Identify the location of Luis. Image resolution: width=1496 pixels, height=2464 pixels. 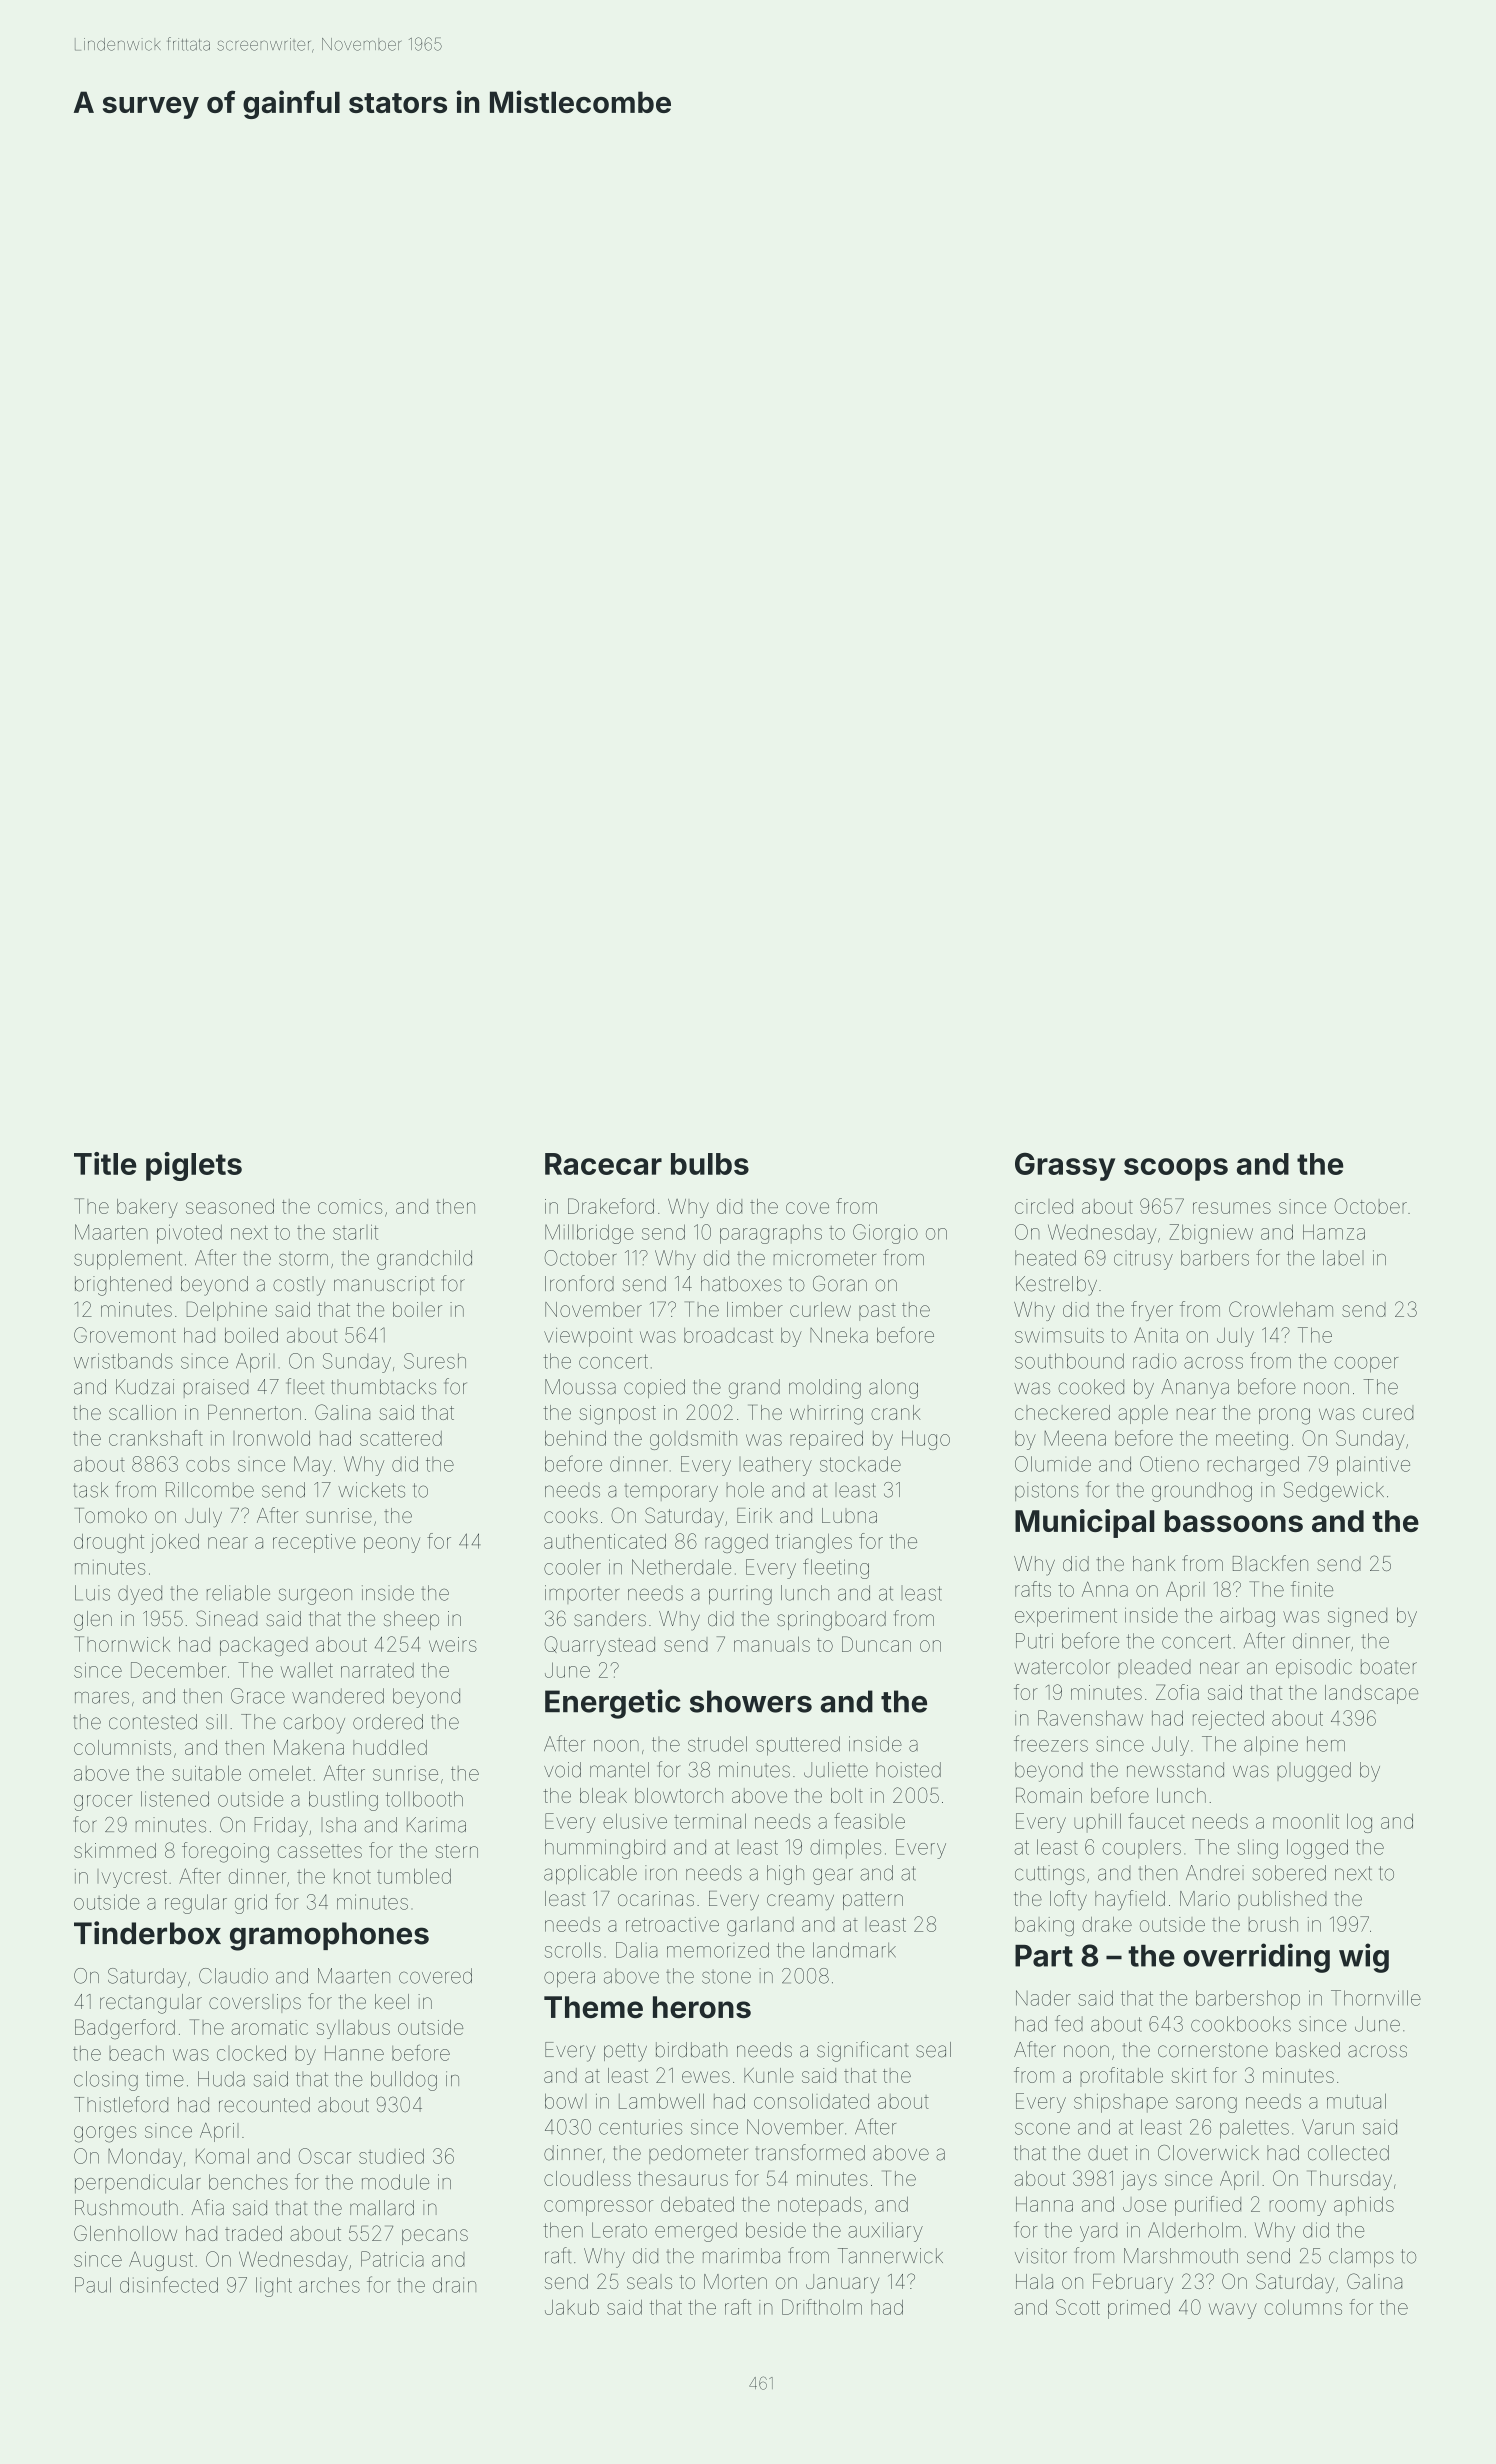
(92, 1593).
